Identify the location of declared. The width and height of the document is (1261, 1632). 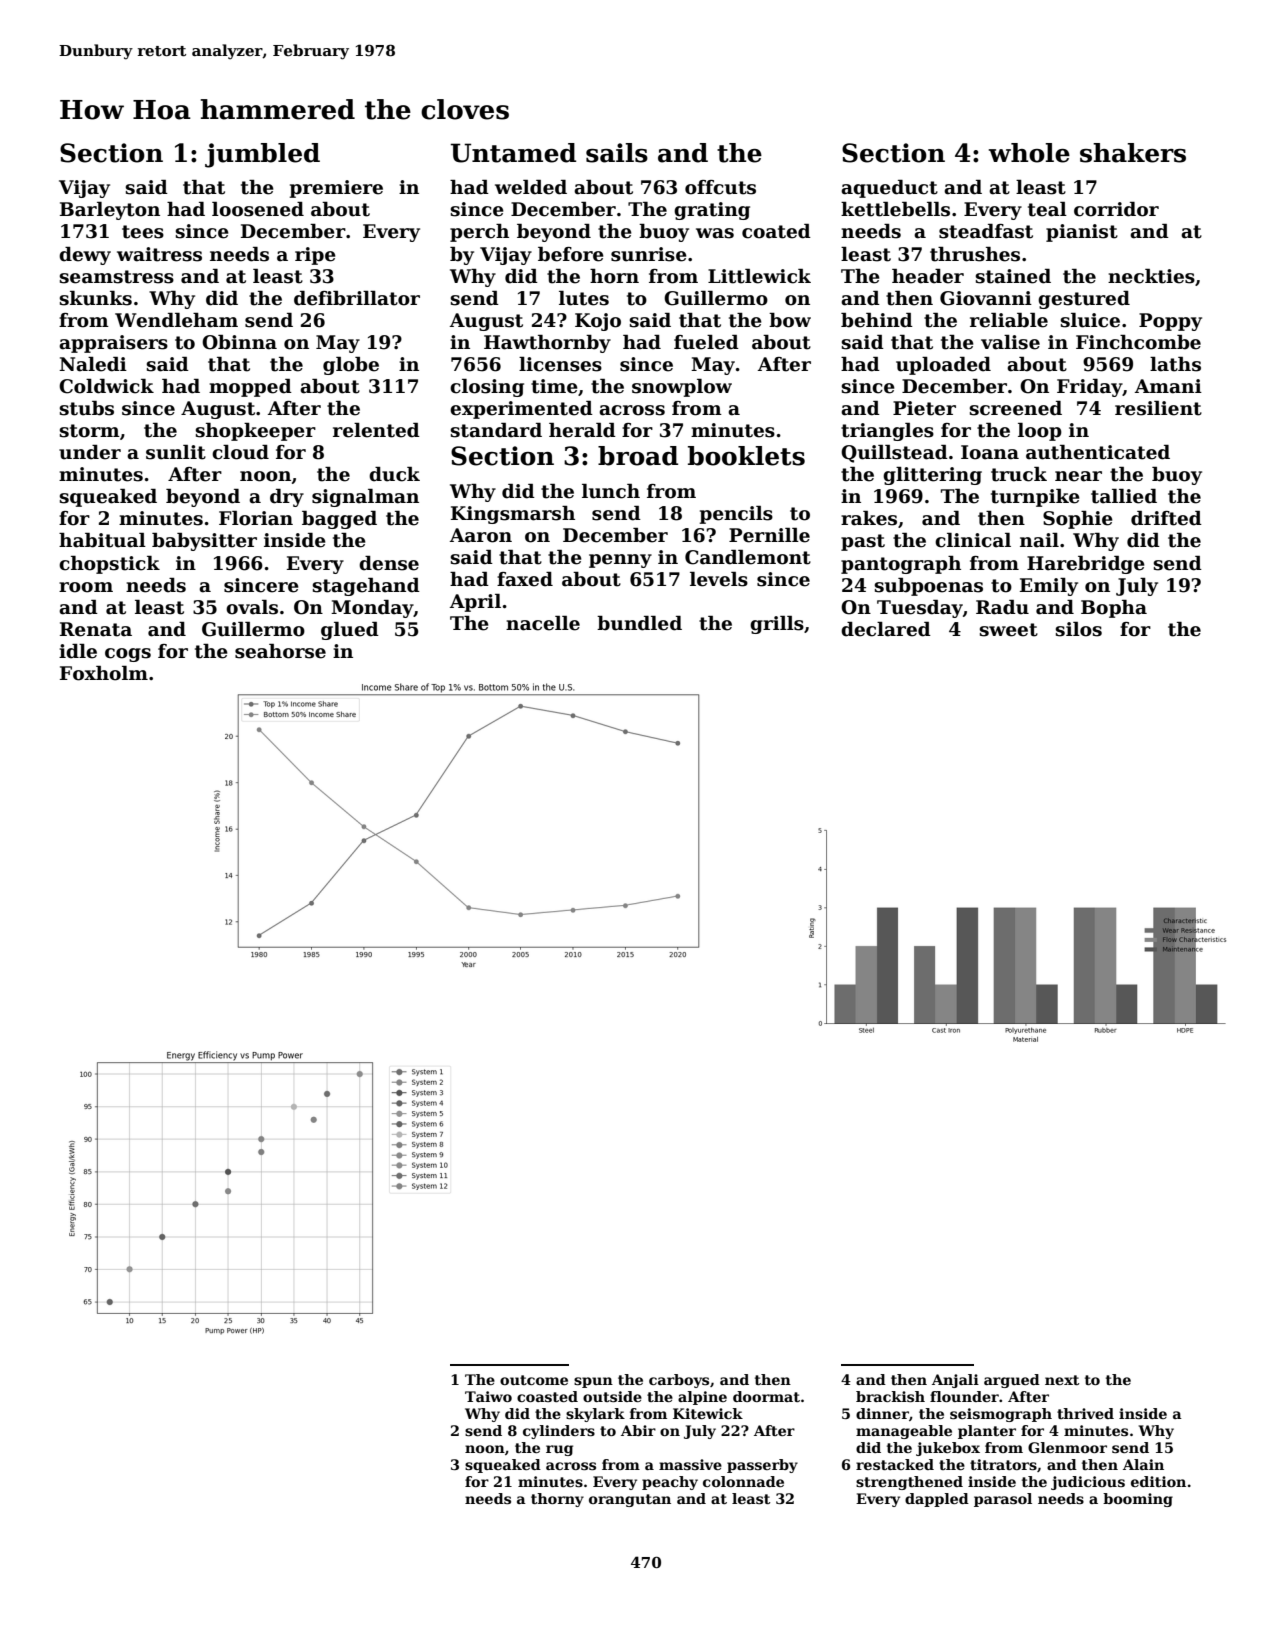
(886, 629).
